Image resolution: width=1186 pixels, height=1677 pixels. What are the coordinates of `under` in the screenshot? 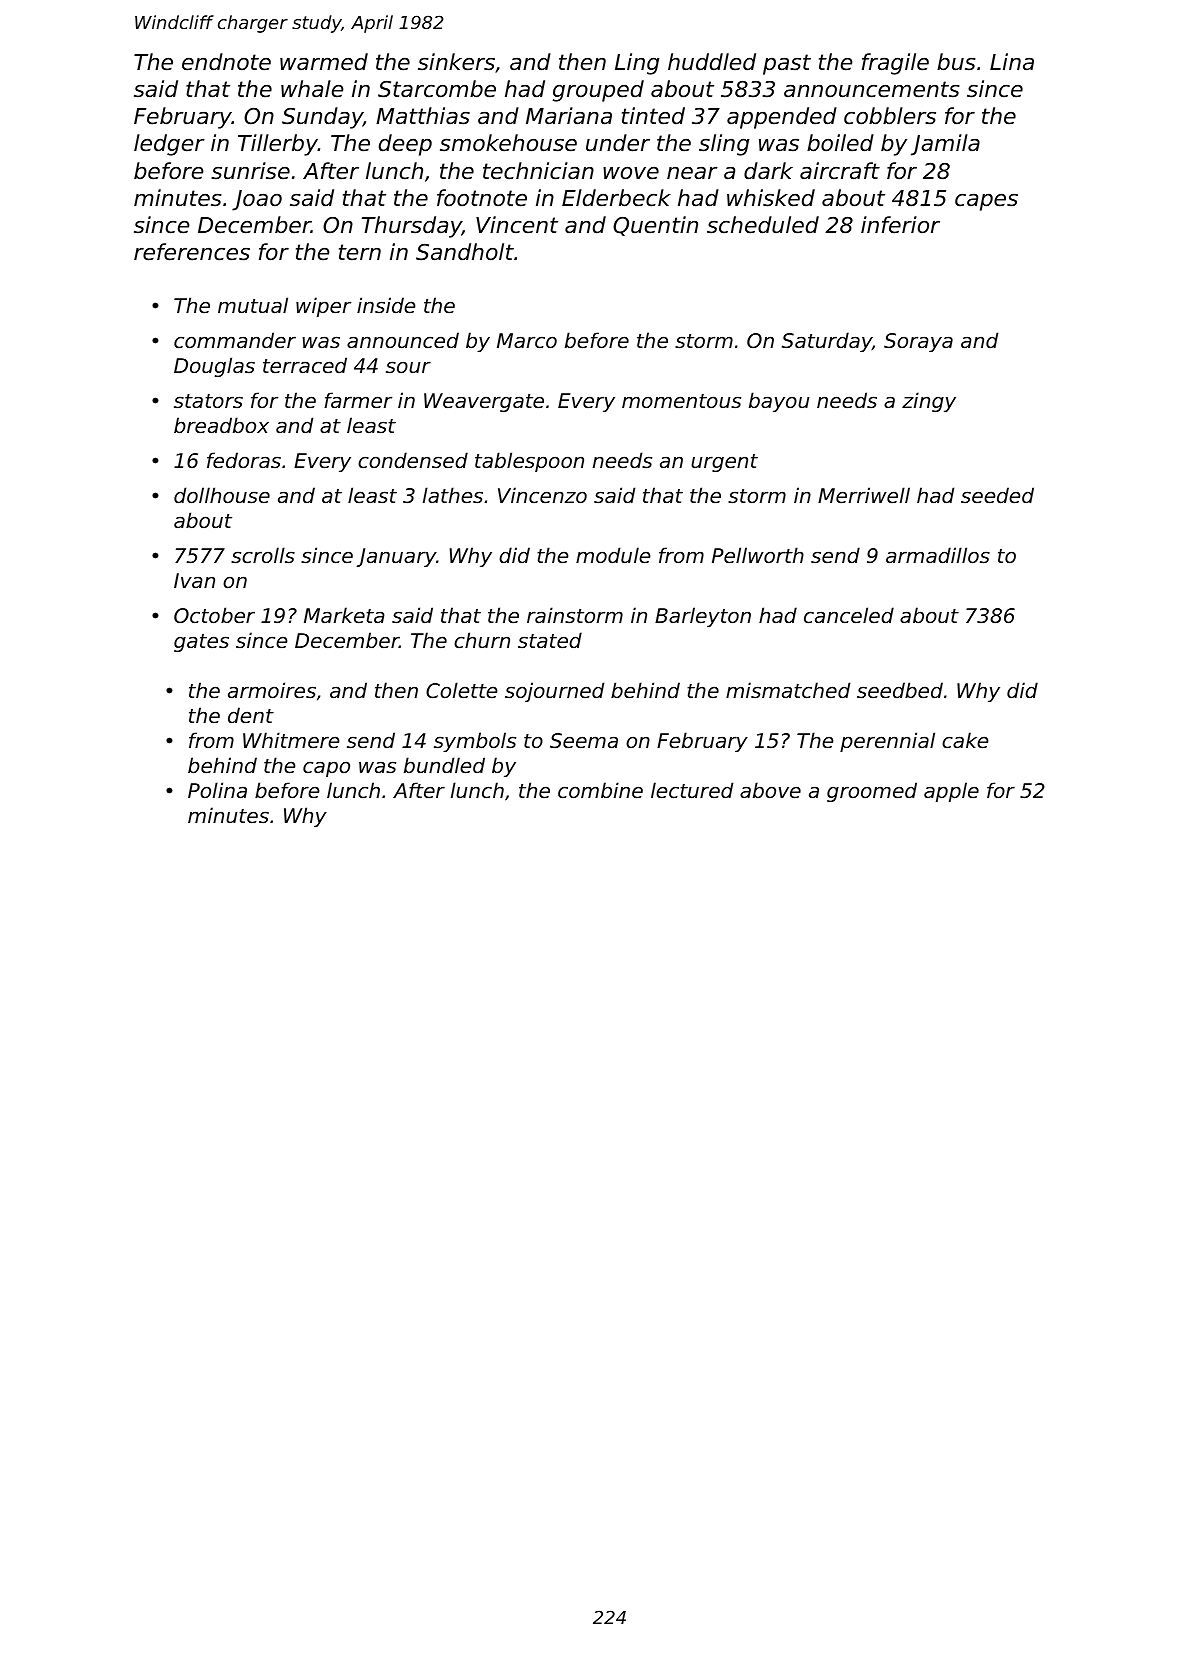 It's located at (618, 143).
